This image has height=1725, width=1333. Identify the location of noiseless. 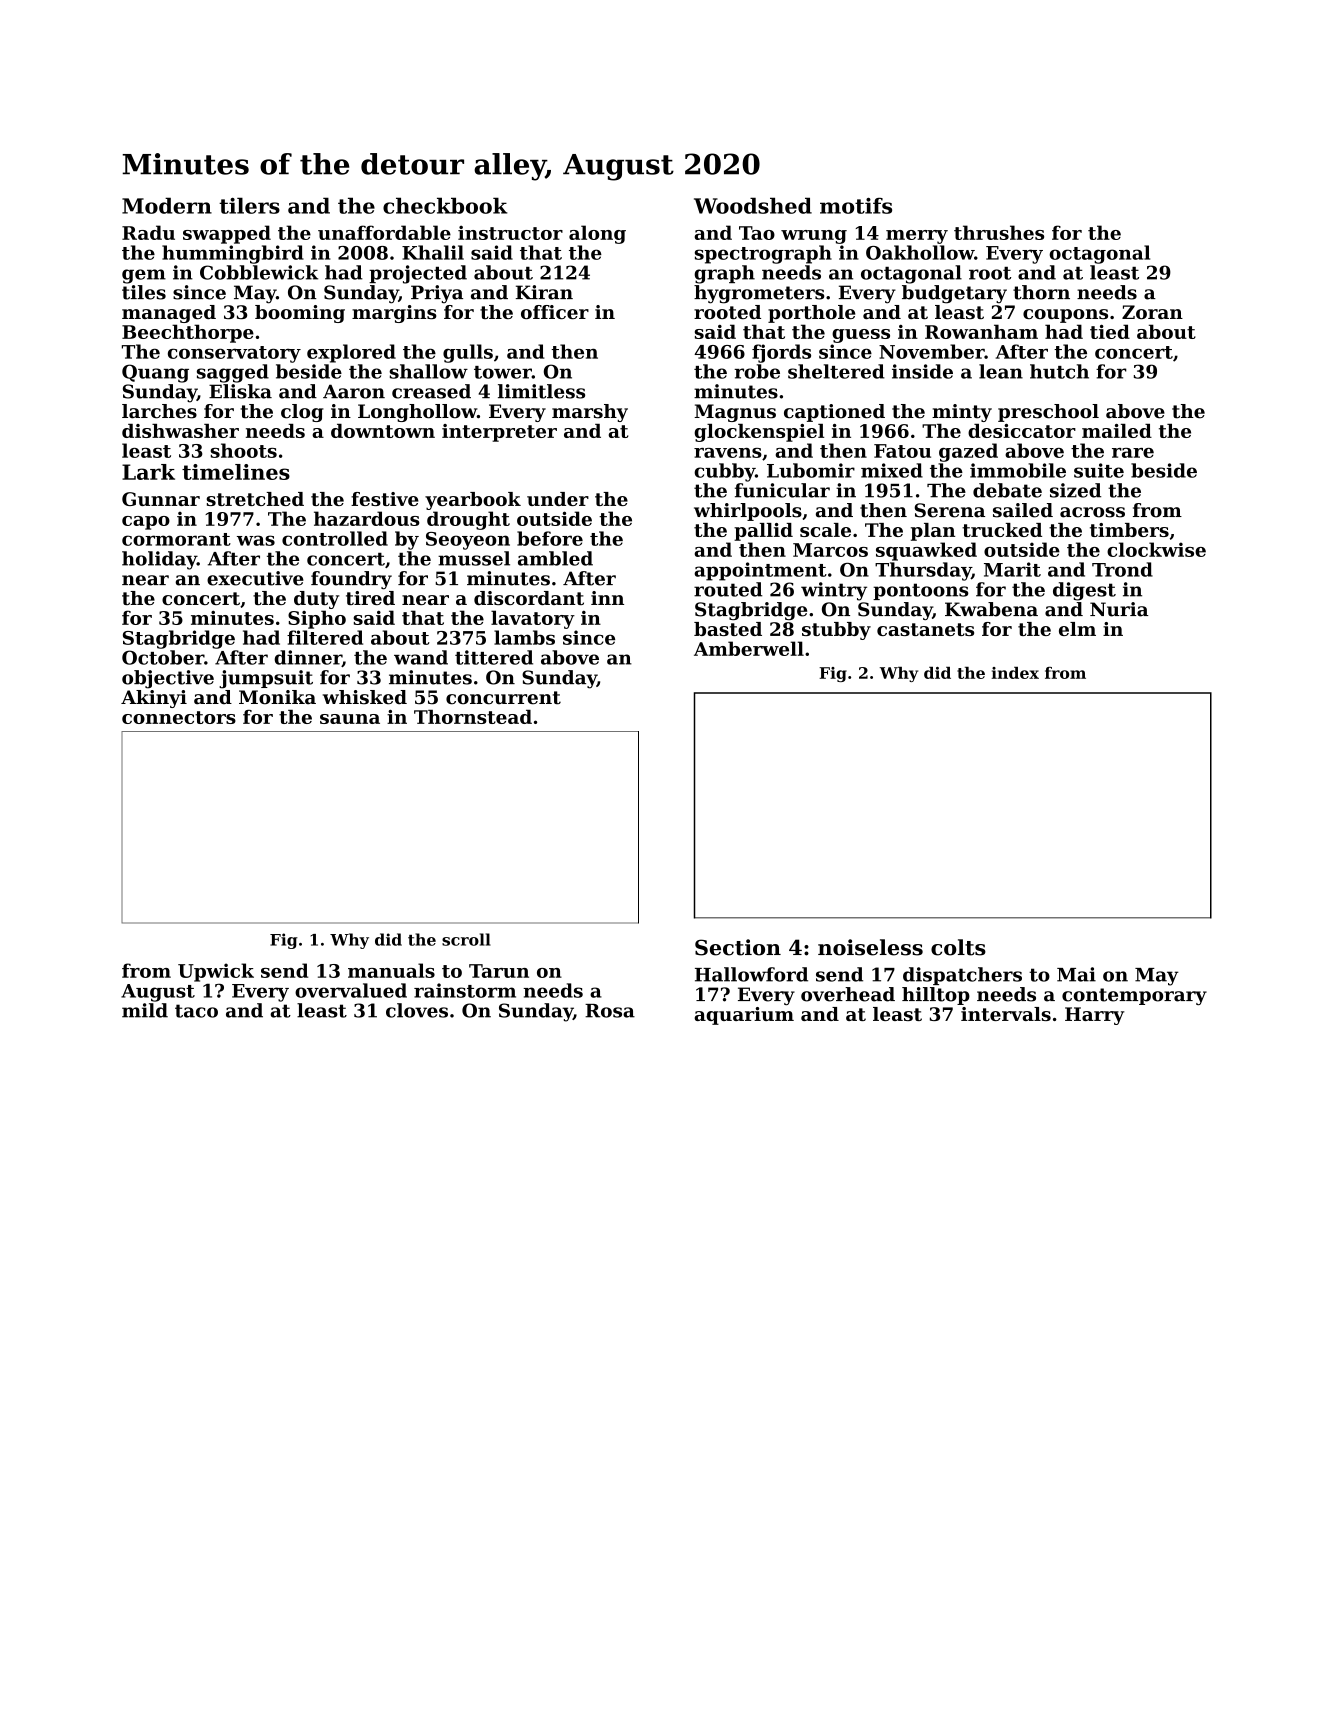
(870, 947).
